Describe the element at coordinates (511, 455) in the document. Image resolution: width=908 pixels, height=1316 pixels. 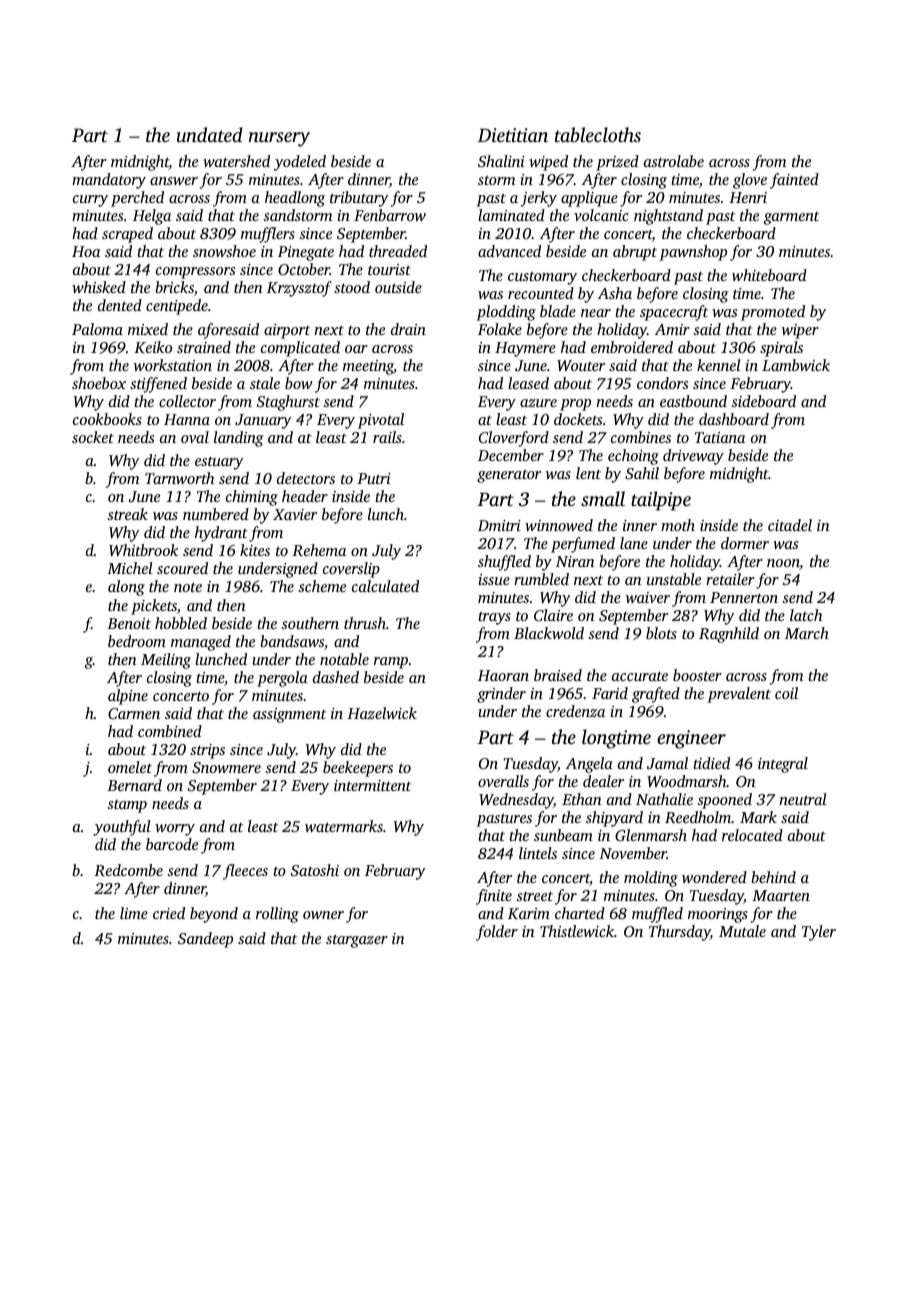
I see `December` at that location.
